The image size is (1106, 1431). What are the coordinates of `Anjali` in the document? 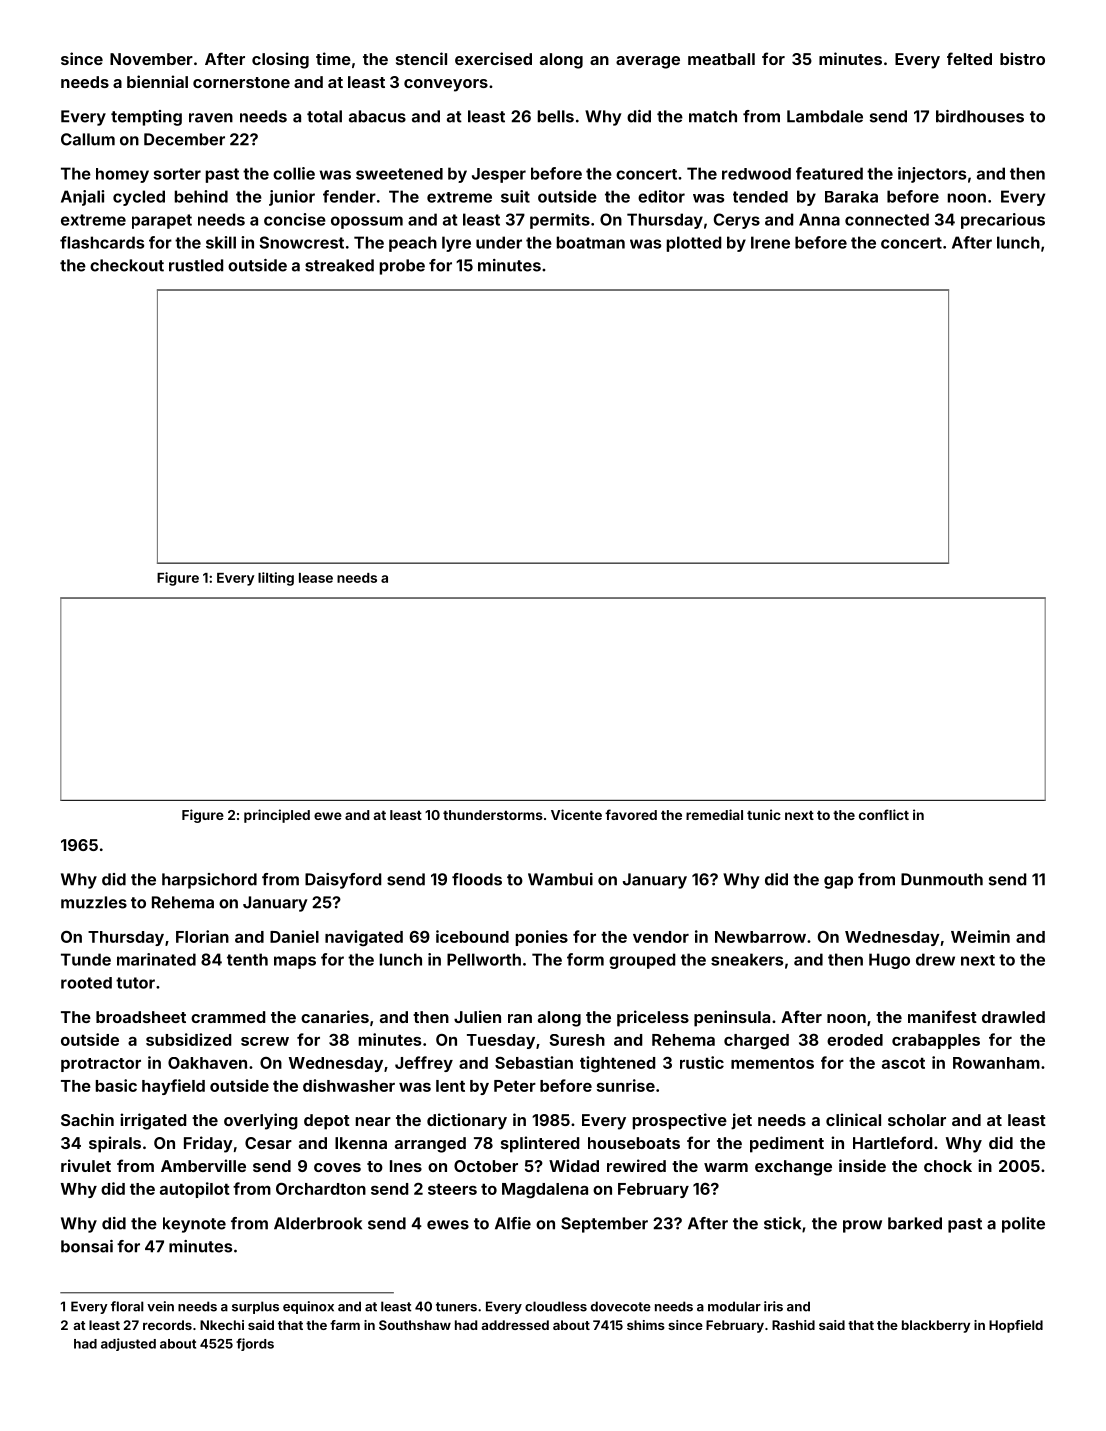 It's located at (82, 198).
